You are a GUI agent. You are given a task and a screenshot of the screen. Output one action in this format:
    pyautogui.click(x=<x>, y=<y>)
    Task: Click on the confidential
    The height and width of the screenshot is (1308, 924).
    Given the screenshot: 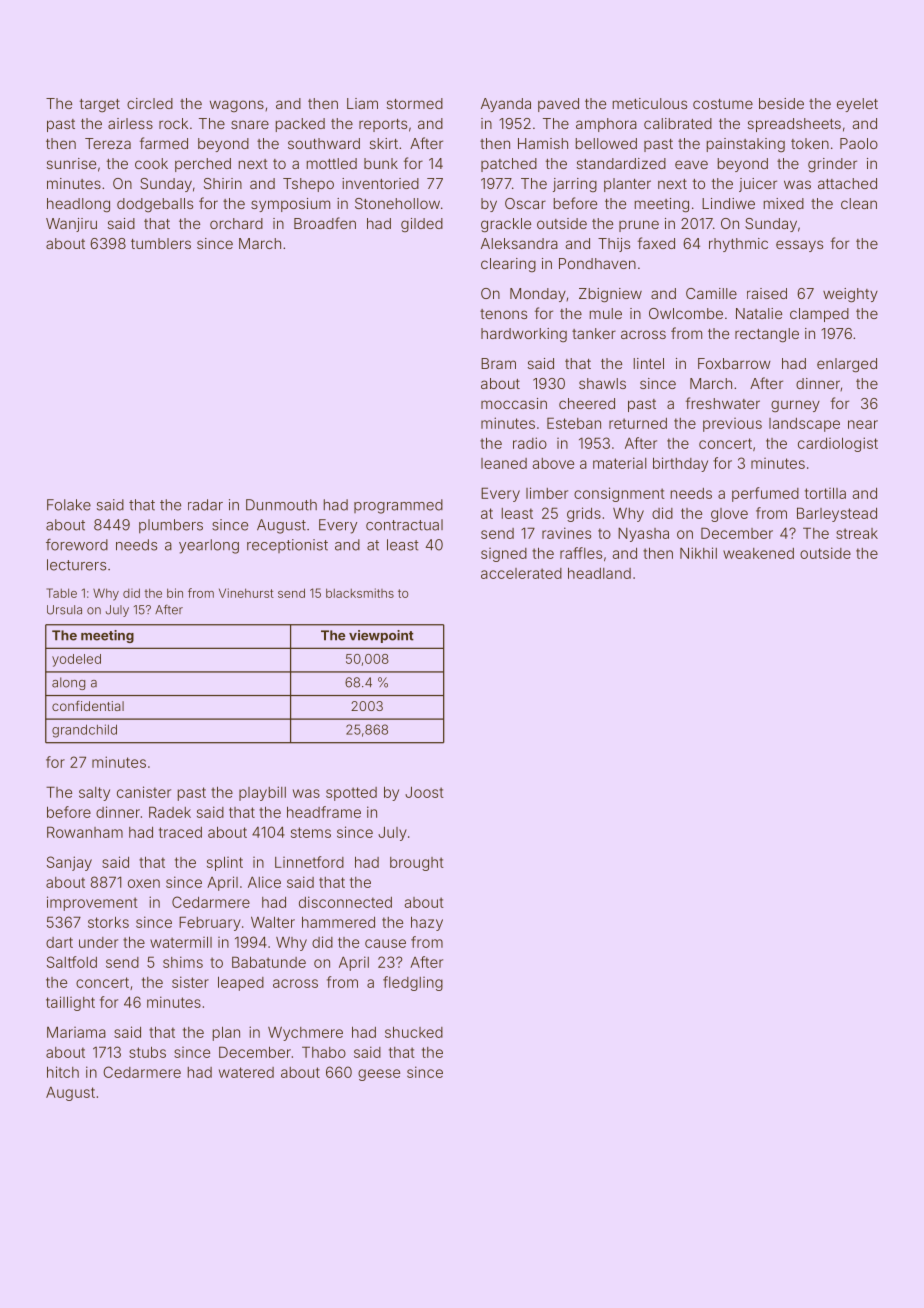 What is the action you would take?
    pyautogui.click(x=88, y=706)
